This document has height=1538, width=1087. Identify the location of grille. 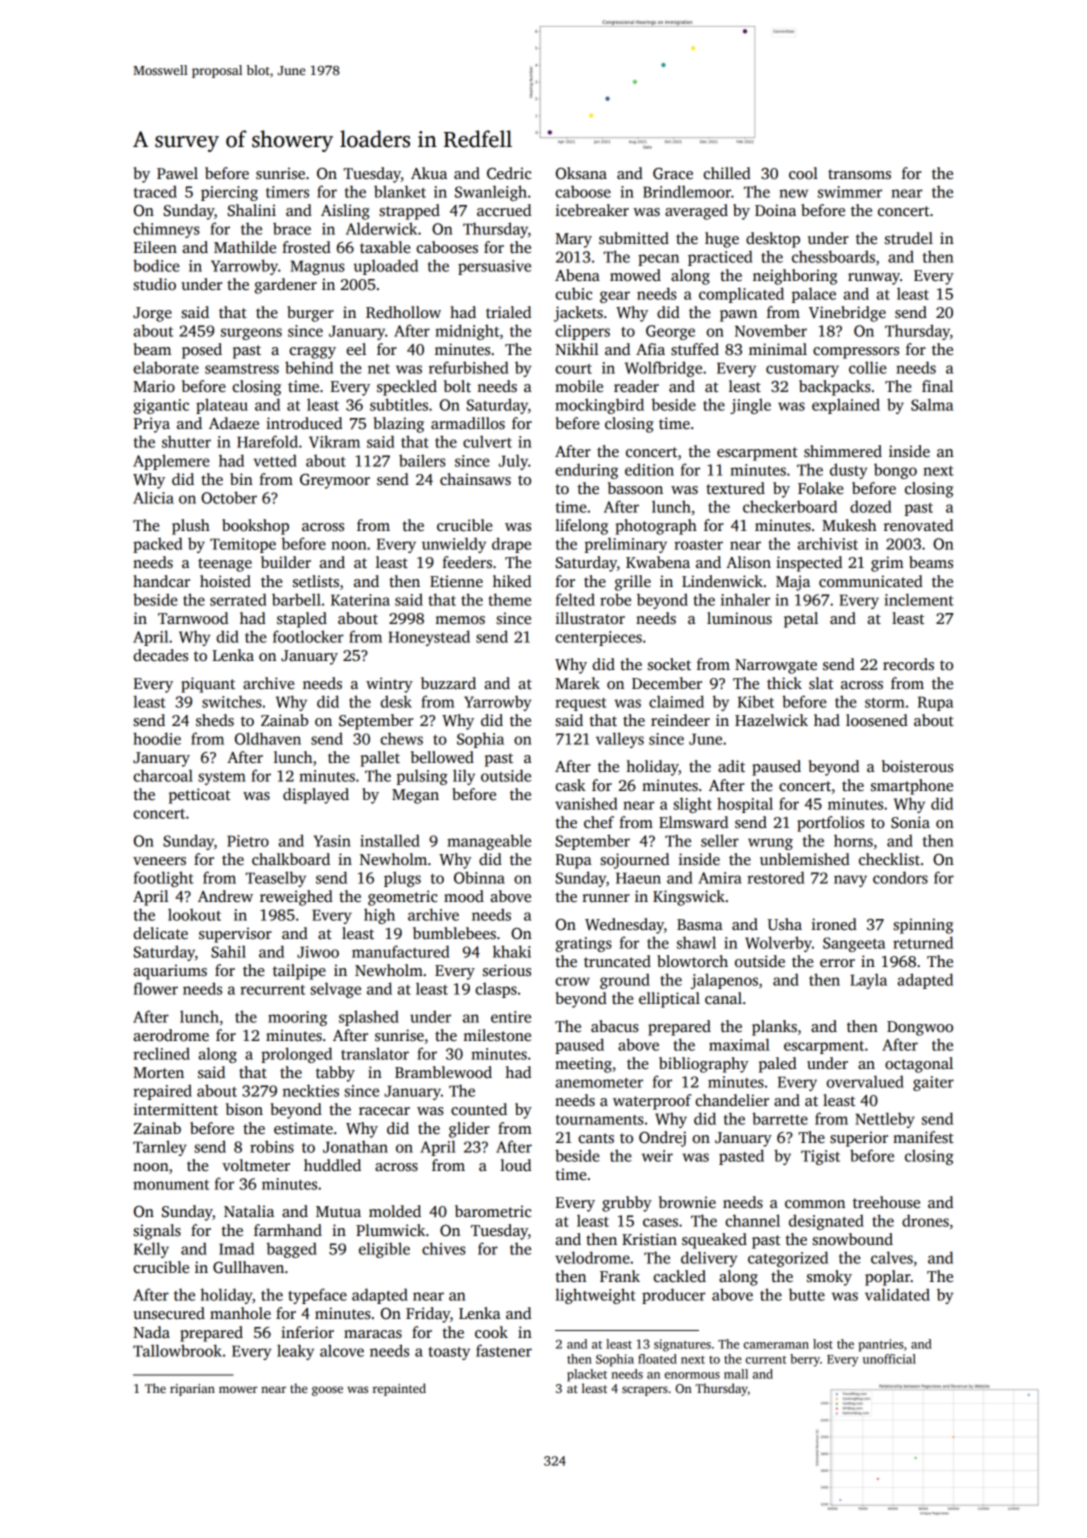
(633, 583).
